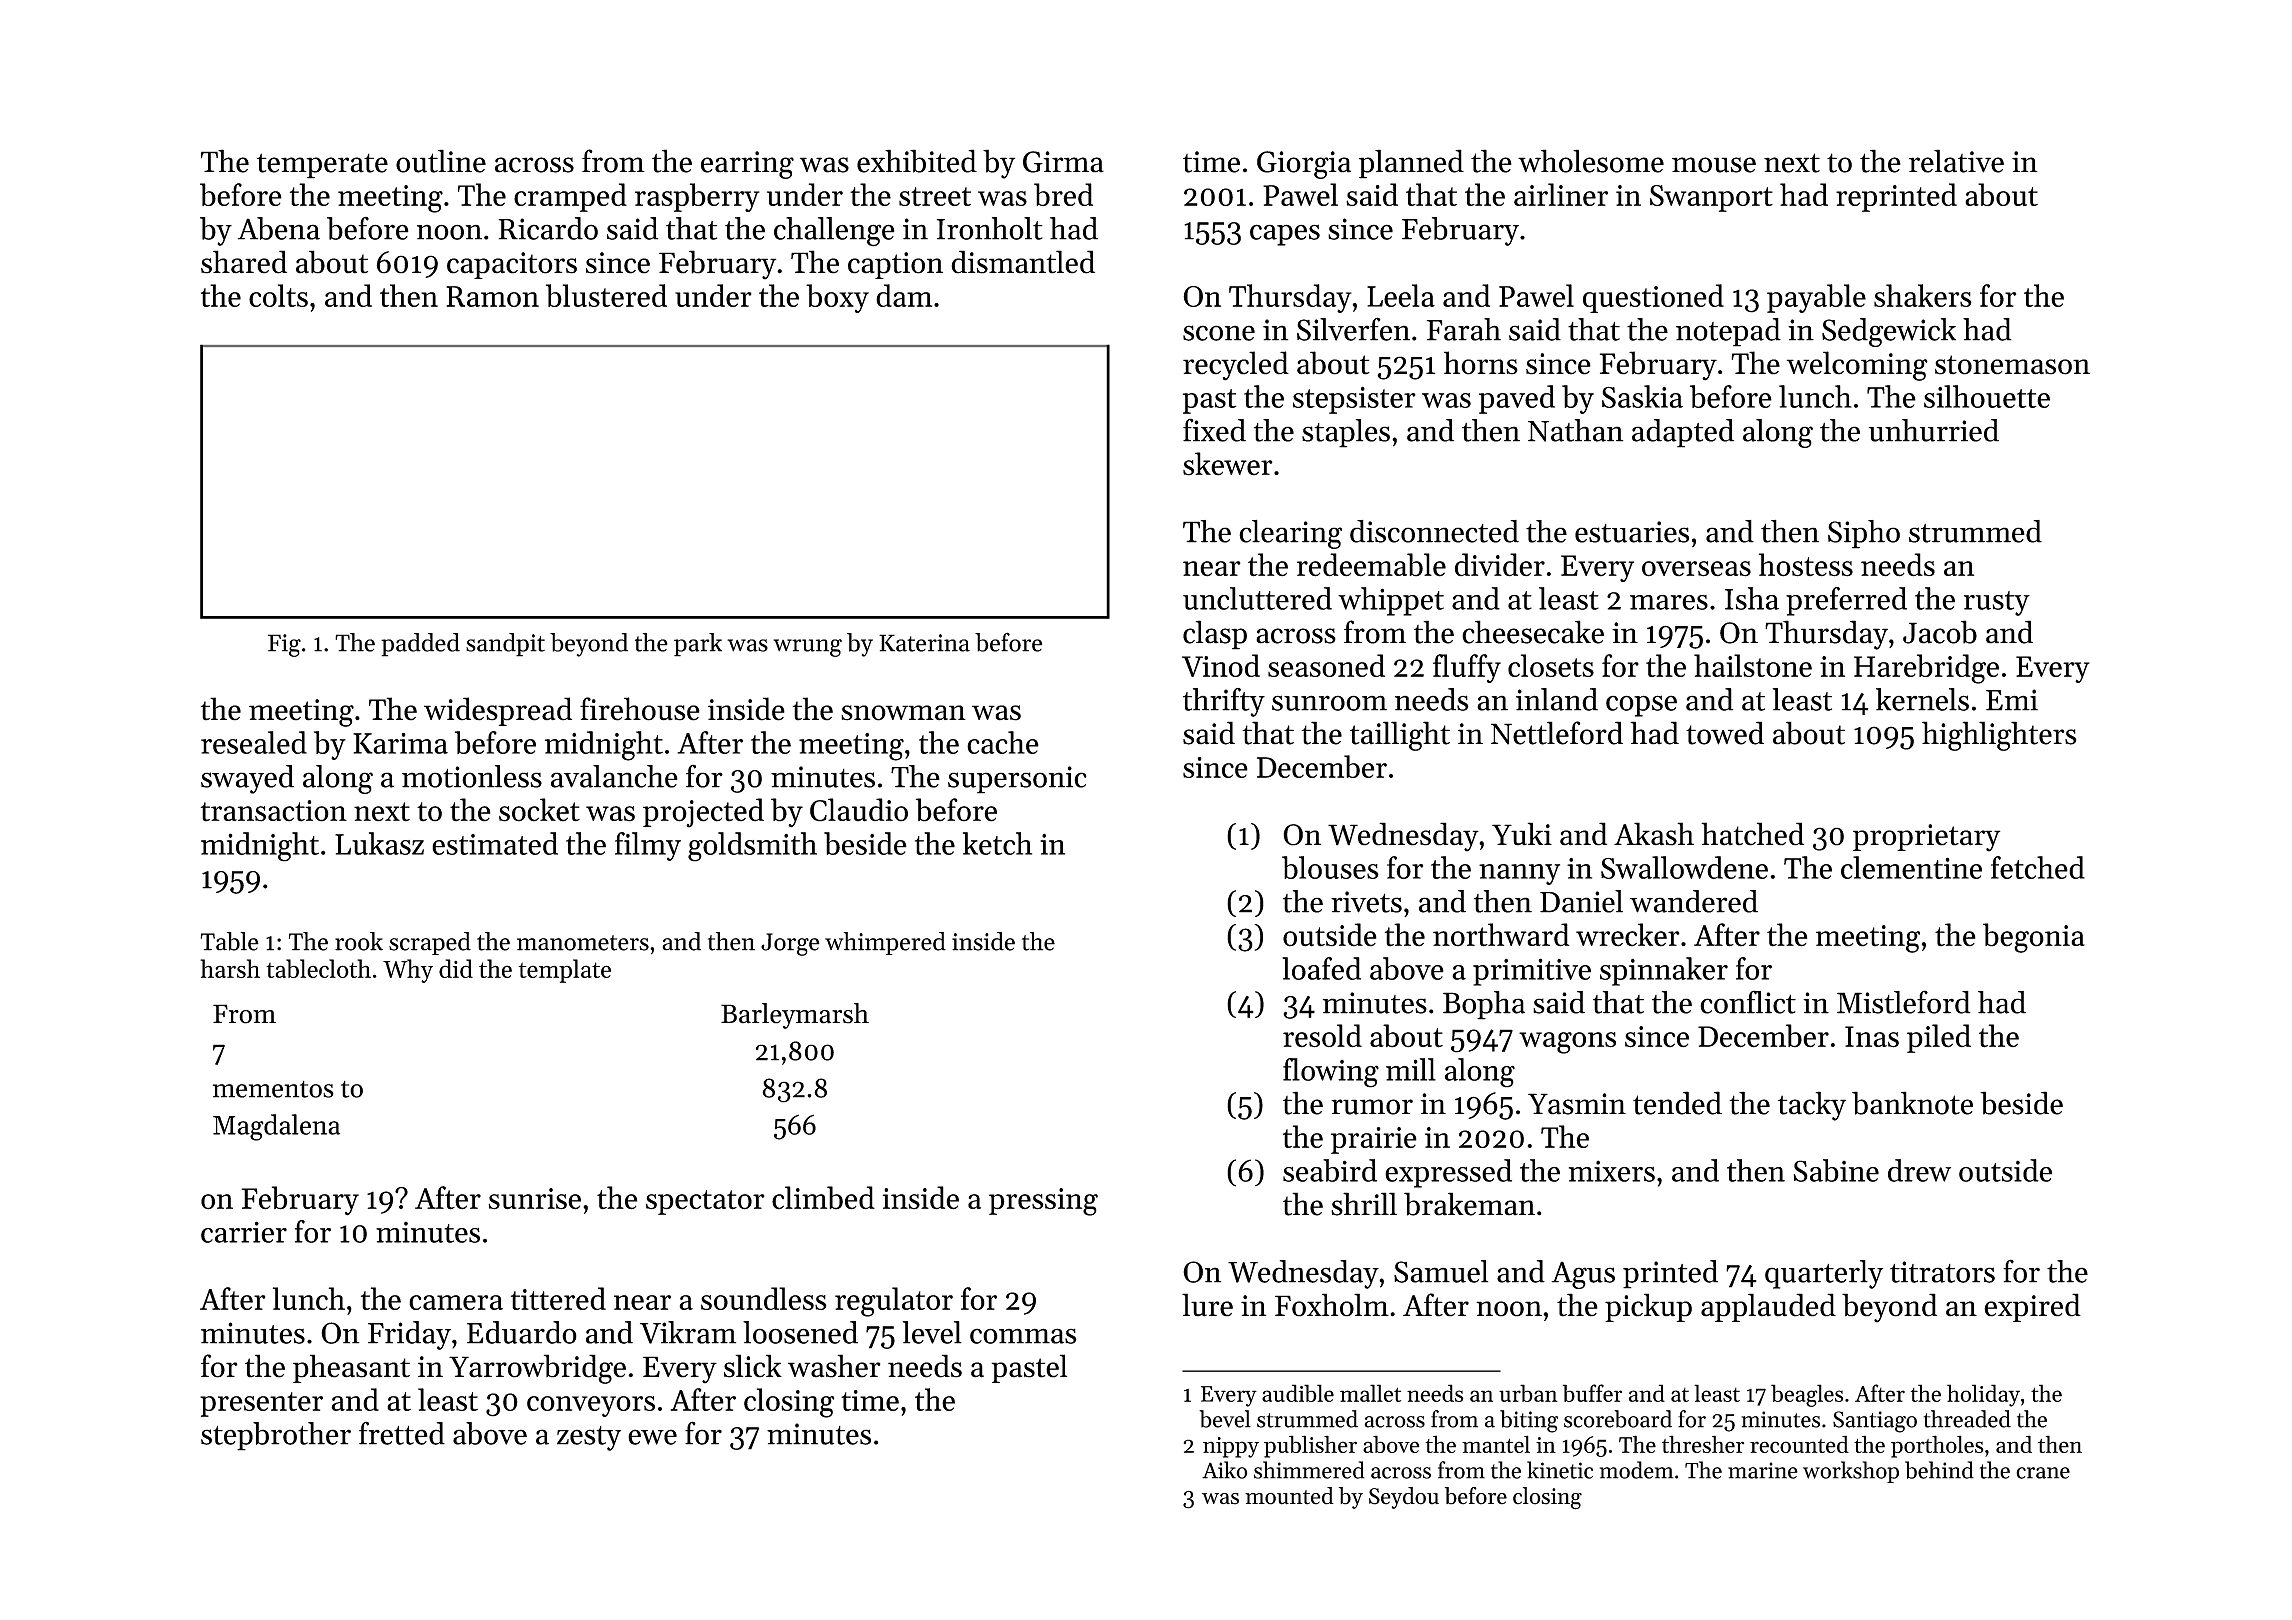 This screenshot has width=2292, height=1620. What do you see at coordinates (230, 968) in the screenshot?
I see `harsh` at bounding box center [230, 968].
